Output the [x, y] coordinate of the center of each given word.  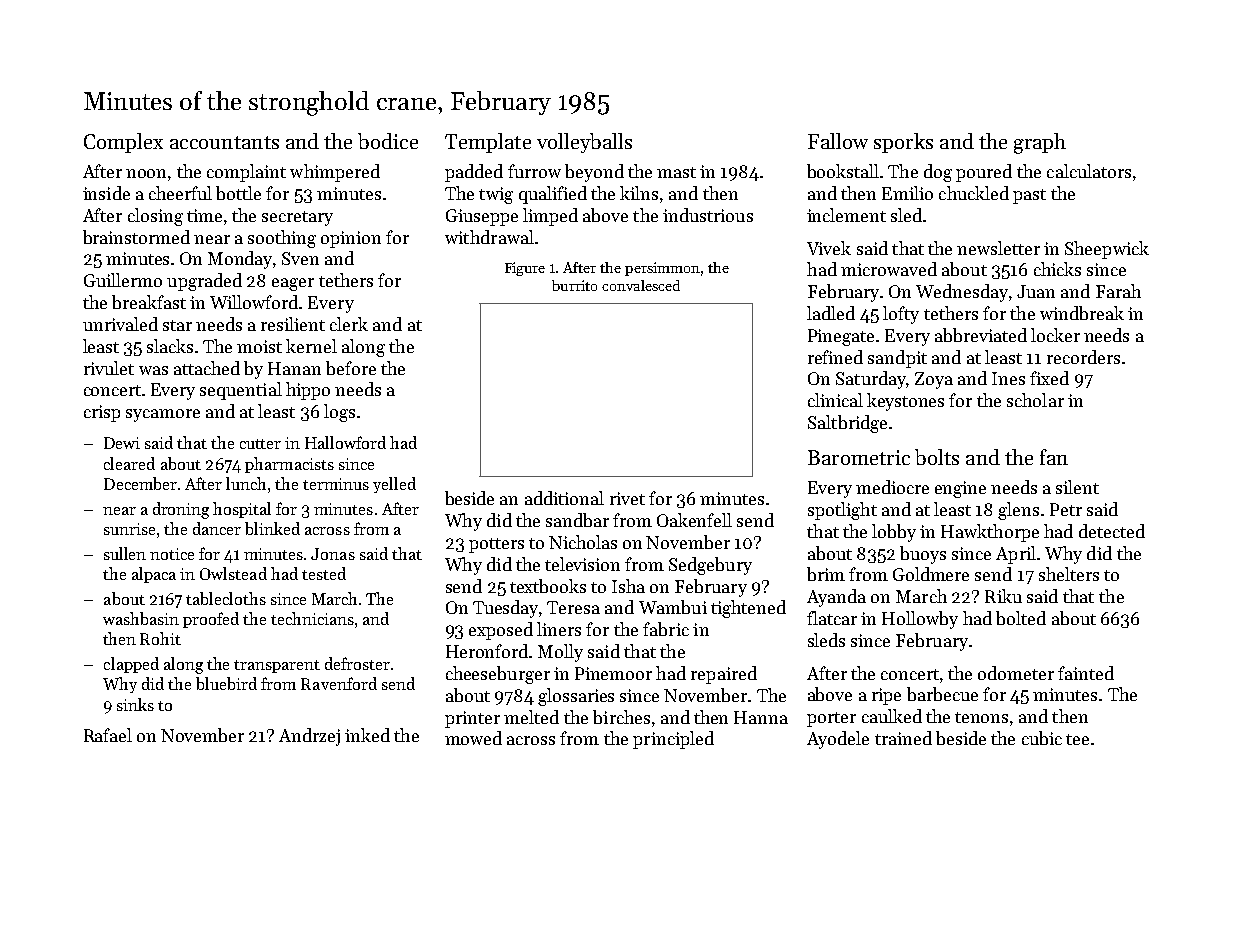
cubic [1042, 738]
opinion [351, 239]
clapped [131, 665]
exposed [501, 631]
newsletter [998, 248]
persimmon [662, 269]
